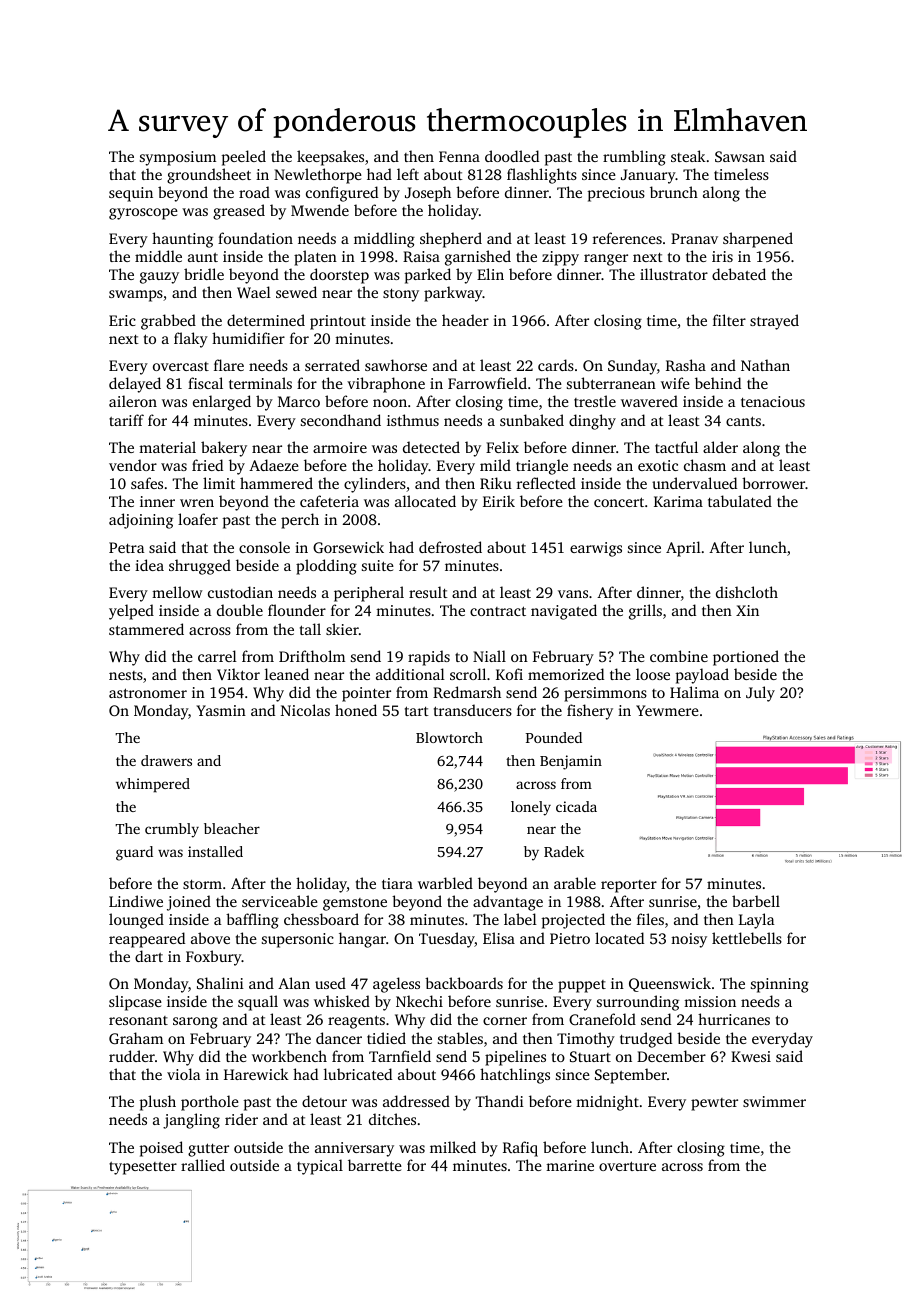 The image size is (924, 1308). Describe the element at coordinates (375, 1165) in the document. I see `barrette` at that location.
